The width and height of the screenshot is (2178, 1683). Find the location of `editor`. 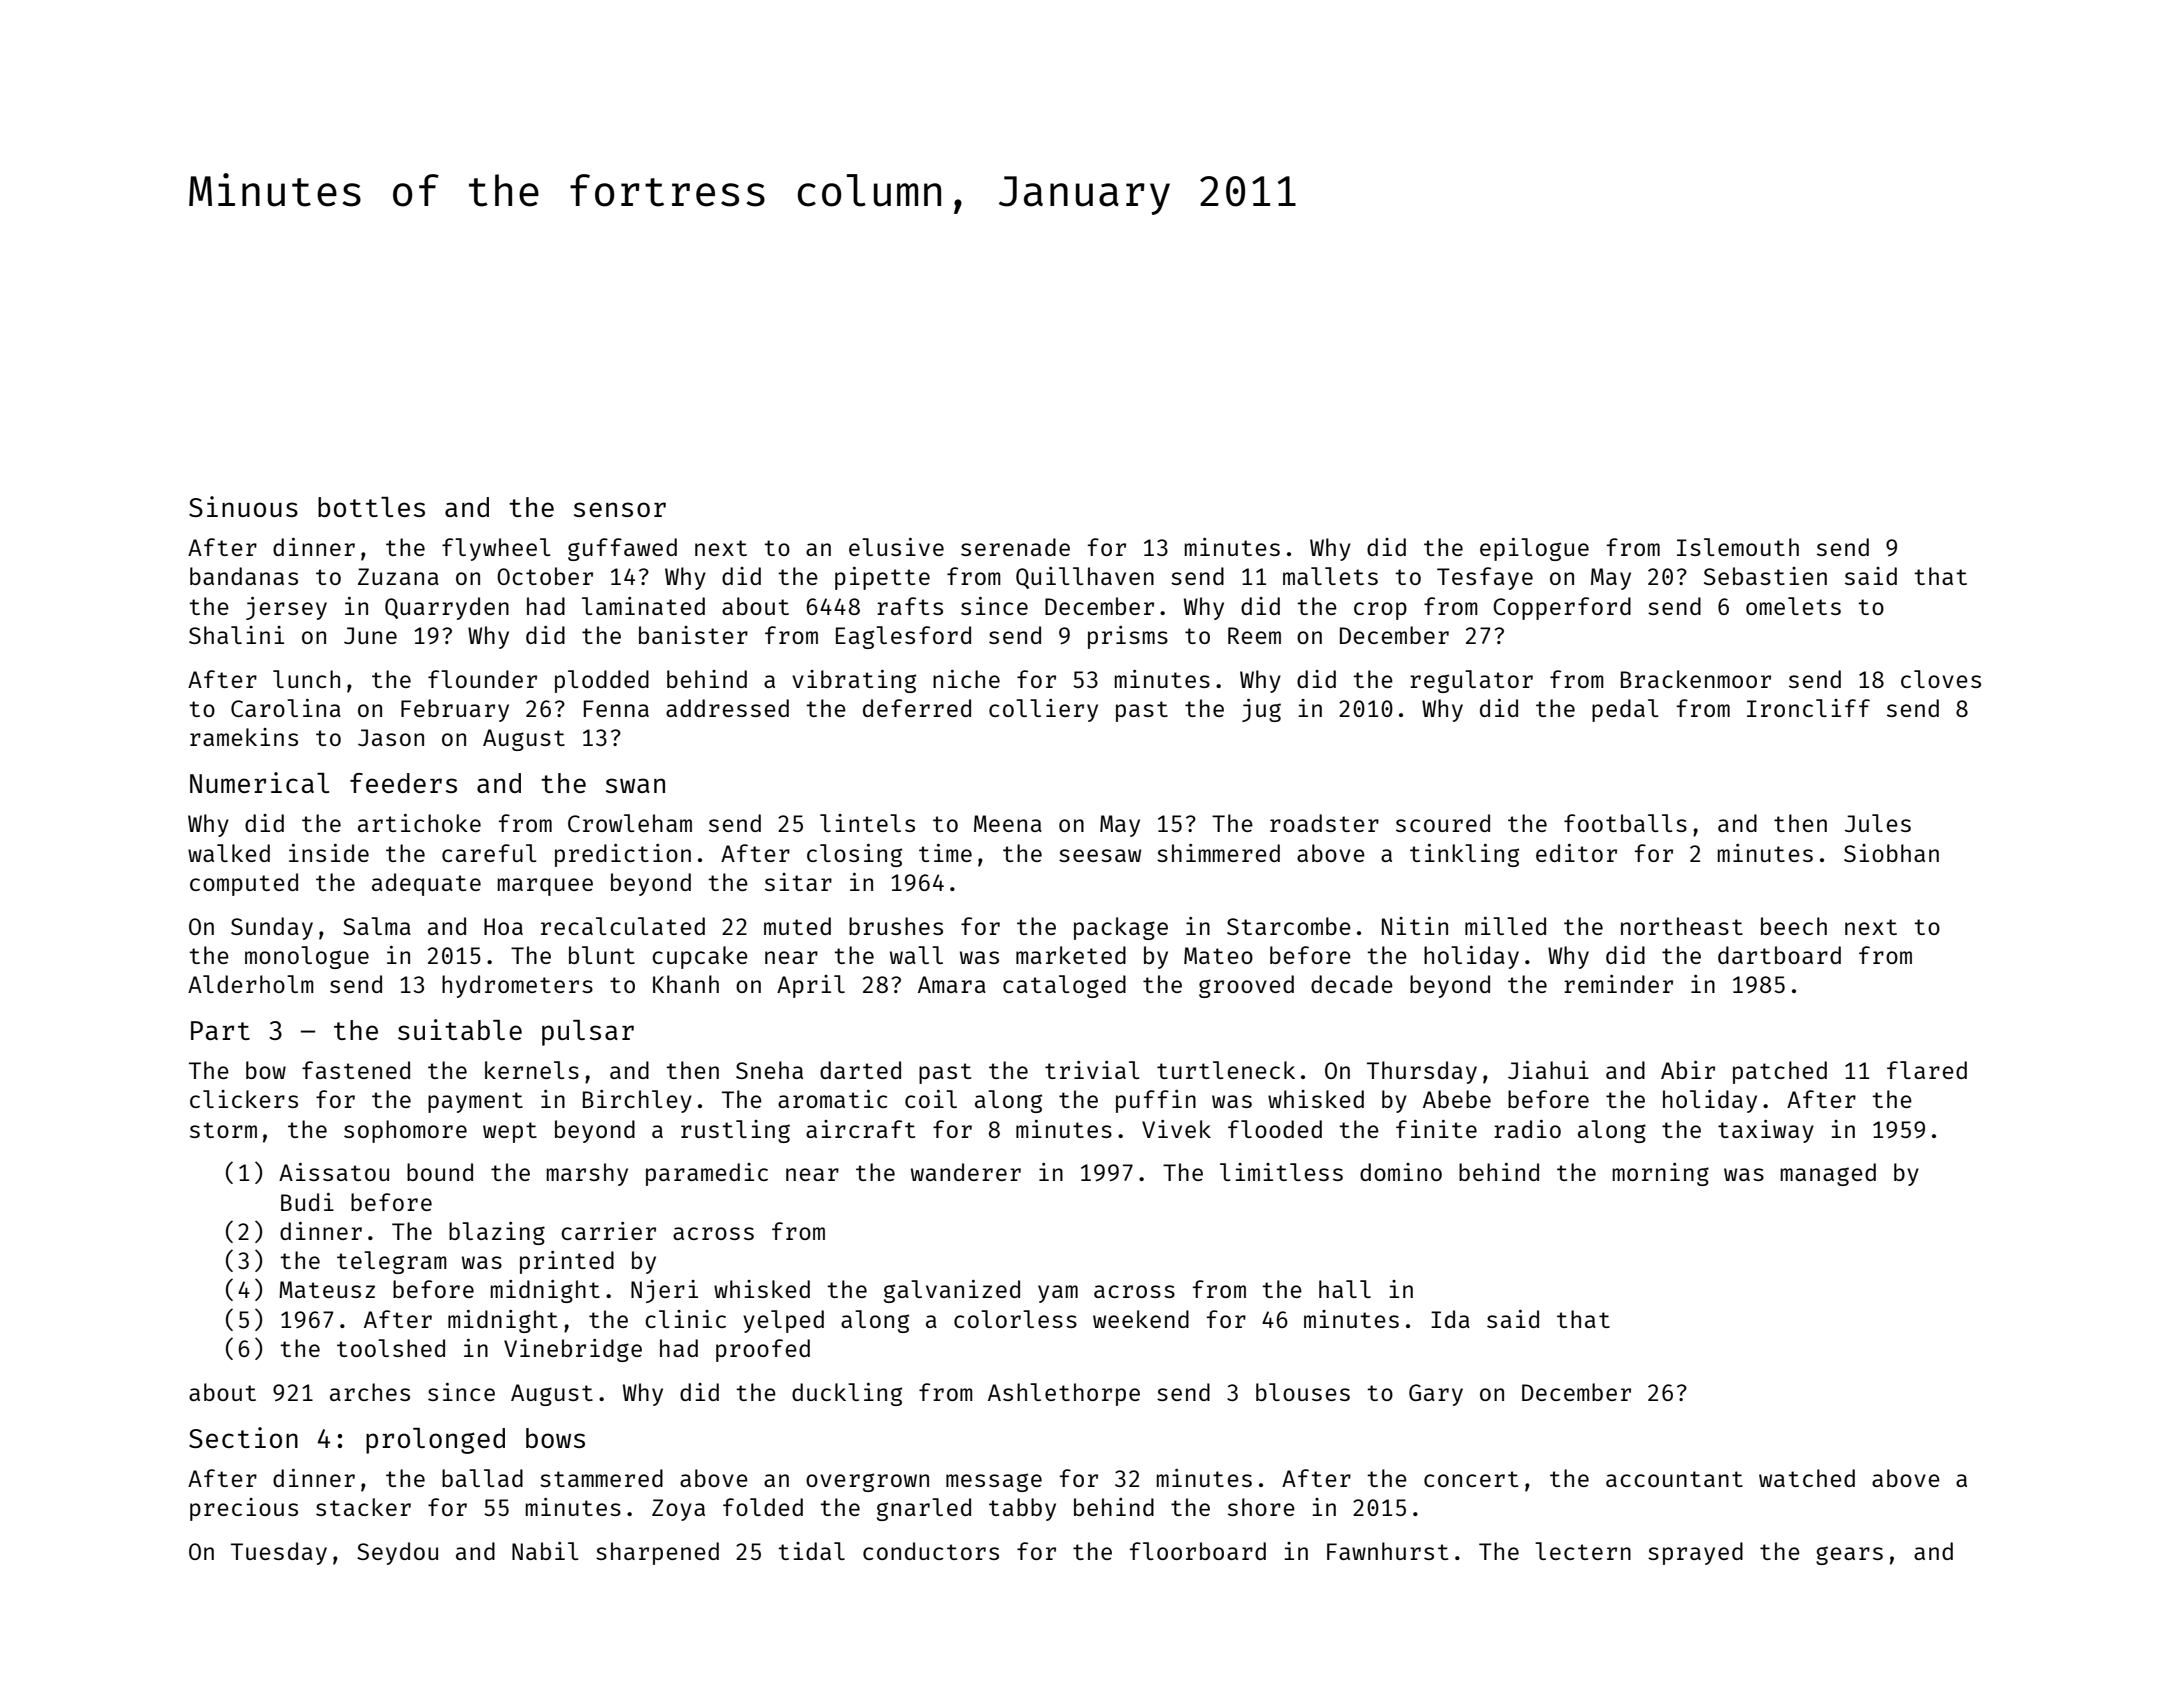

editor is located at coordinates (1576, 853).
